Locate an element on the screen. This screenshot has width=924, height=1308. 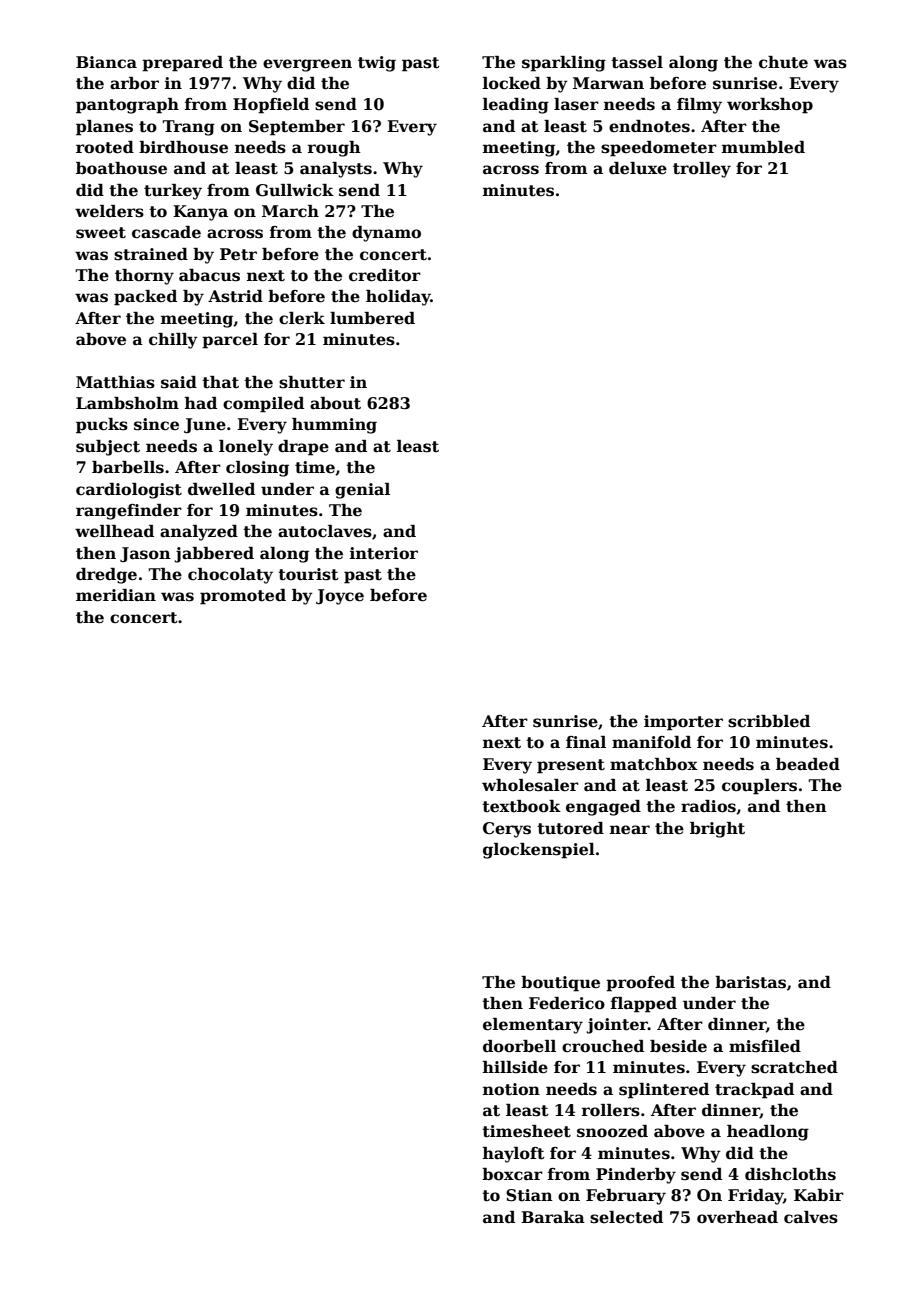
Baraka is located at coordinates (553, 1217).
